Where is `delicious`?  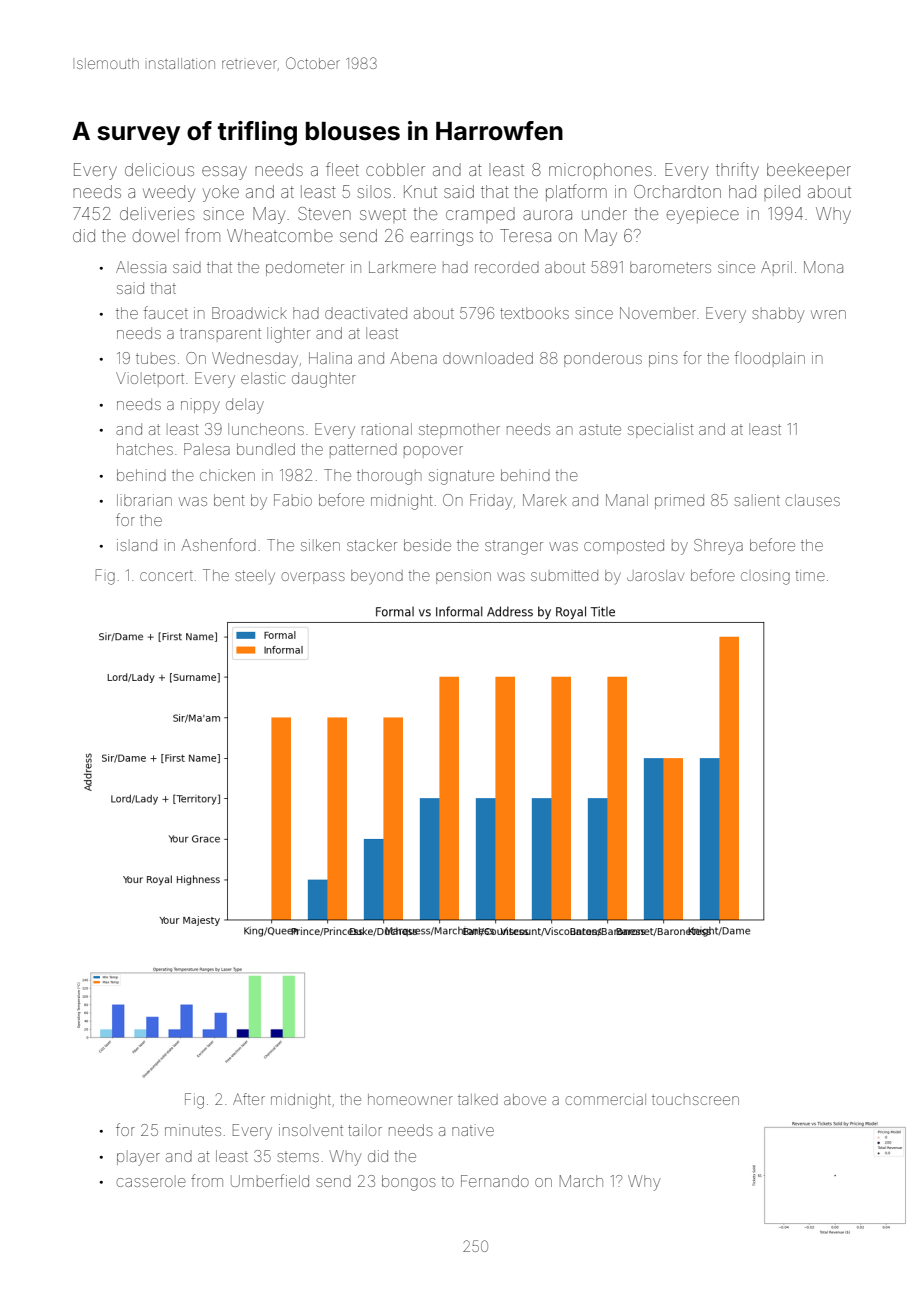
delicious is located at coordinates (159, 169).
